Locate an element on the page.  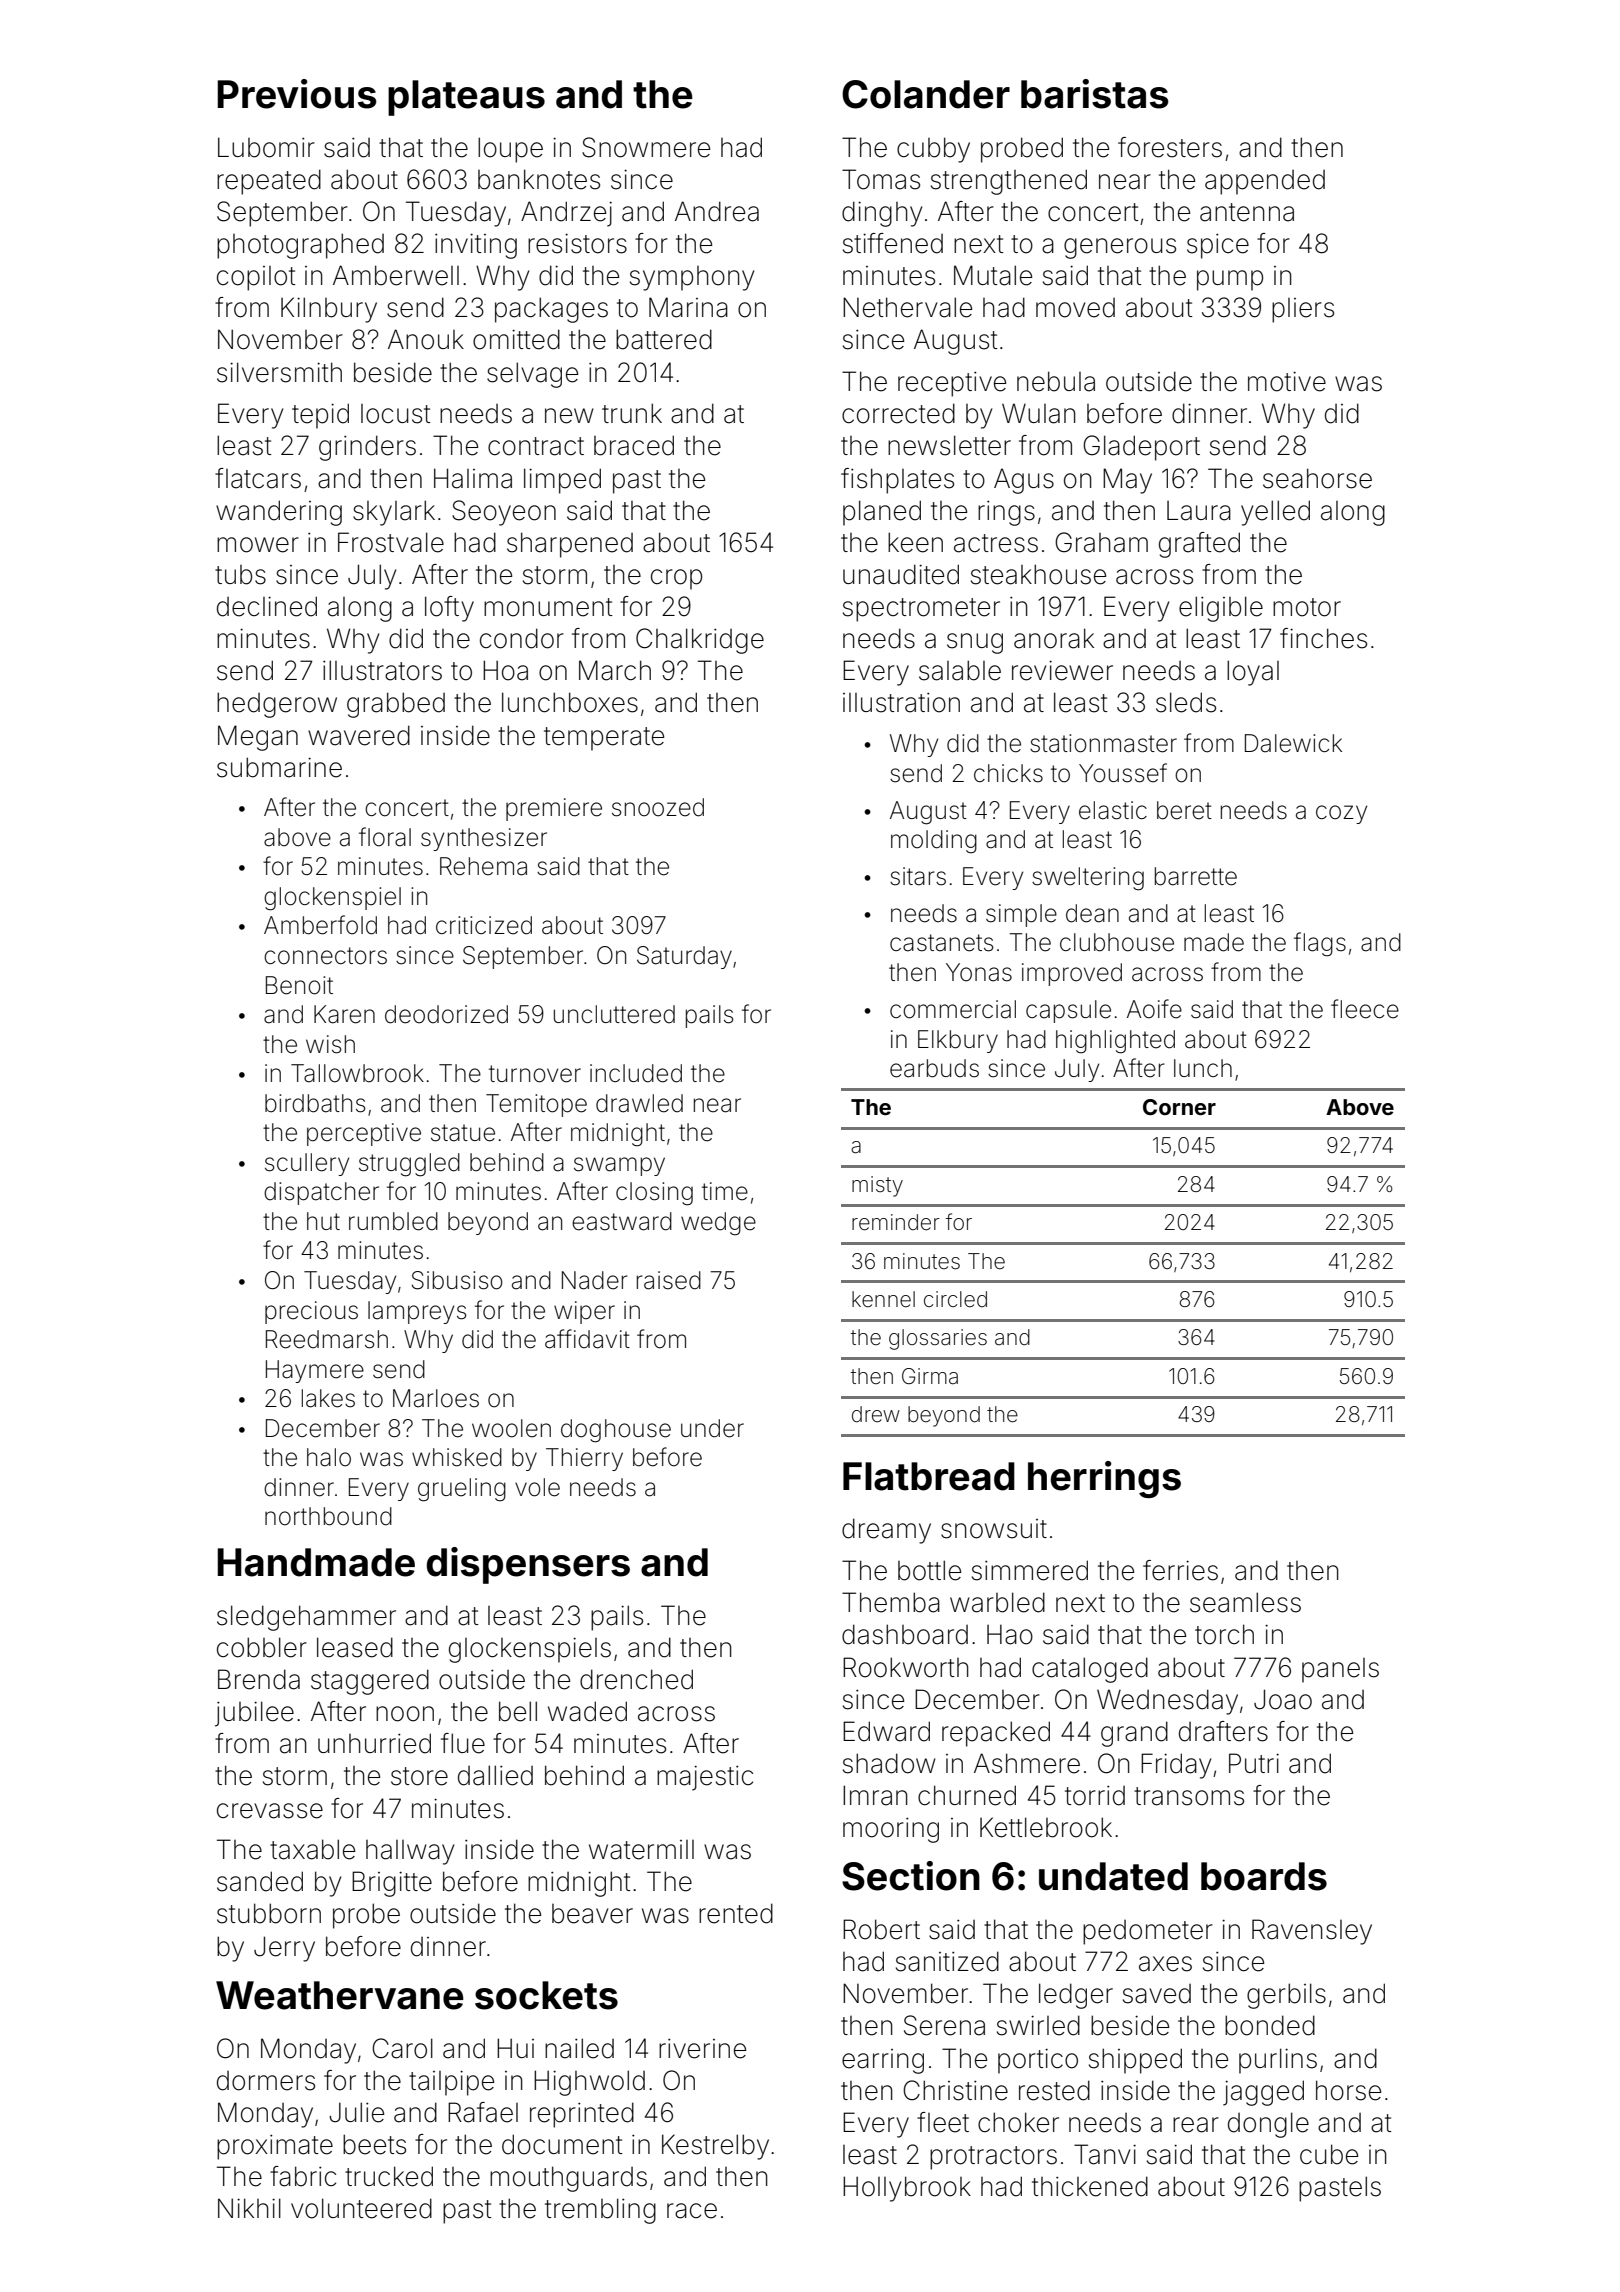
baristas is located at coordinates (1095, 94).
